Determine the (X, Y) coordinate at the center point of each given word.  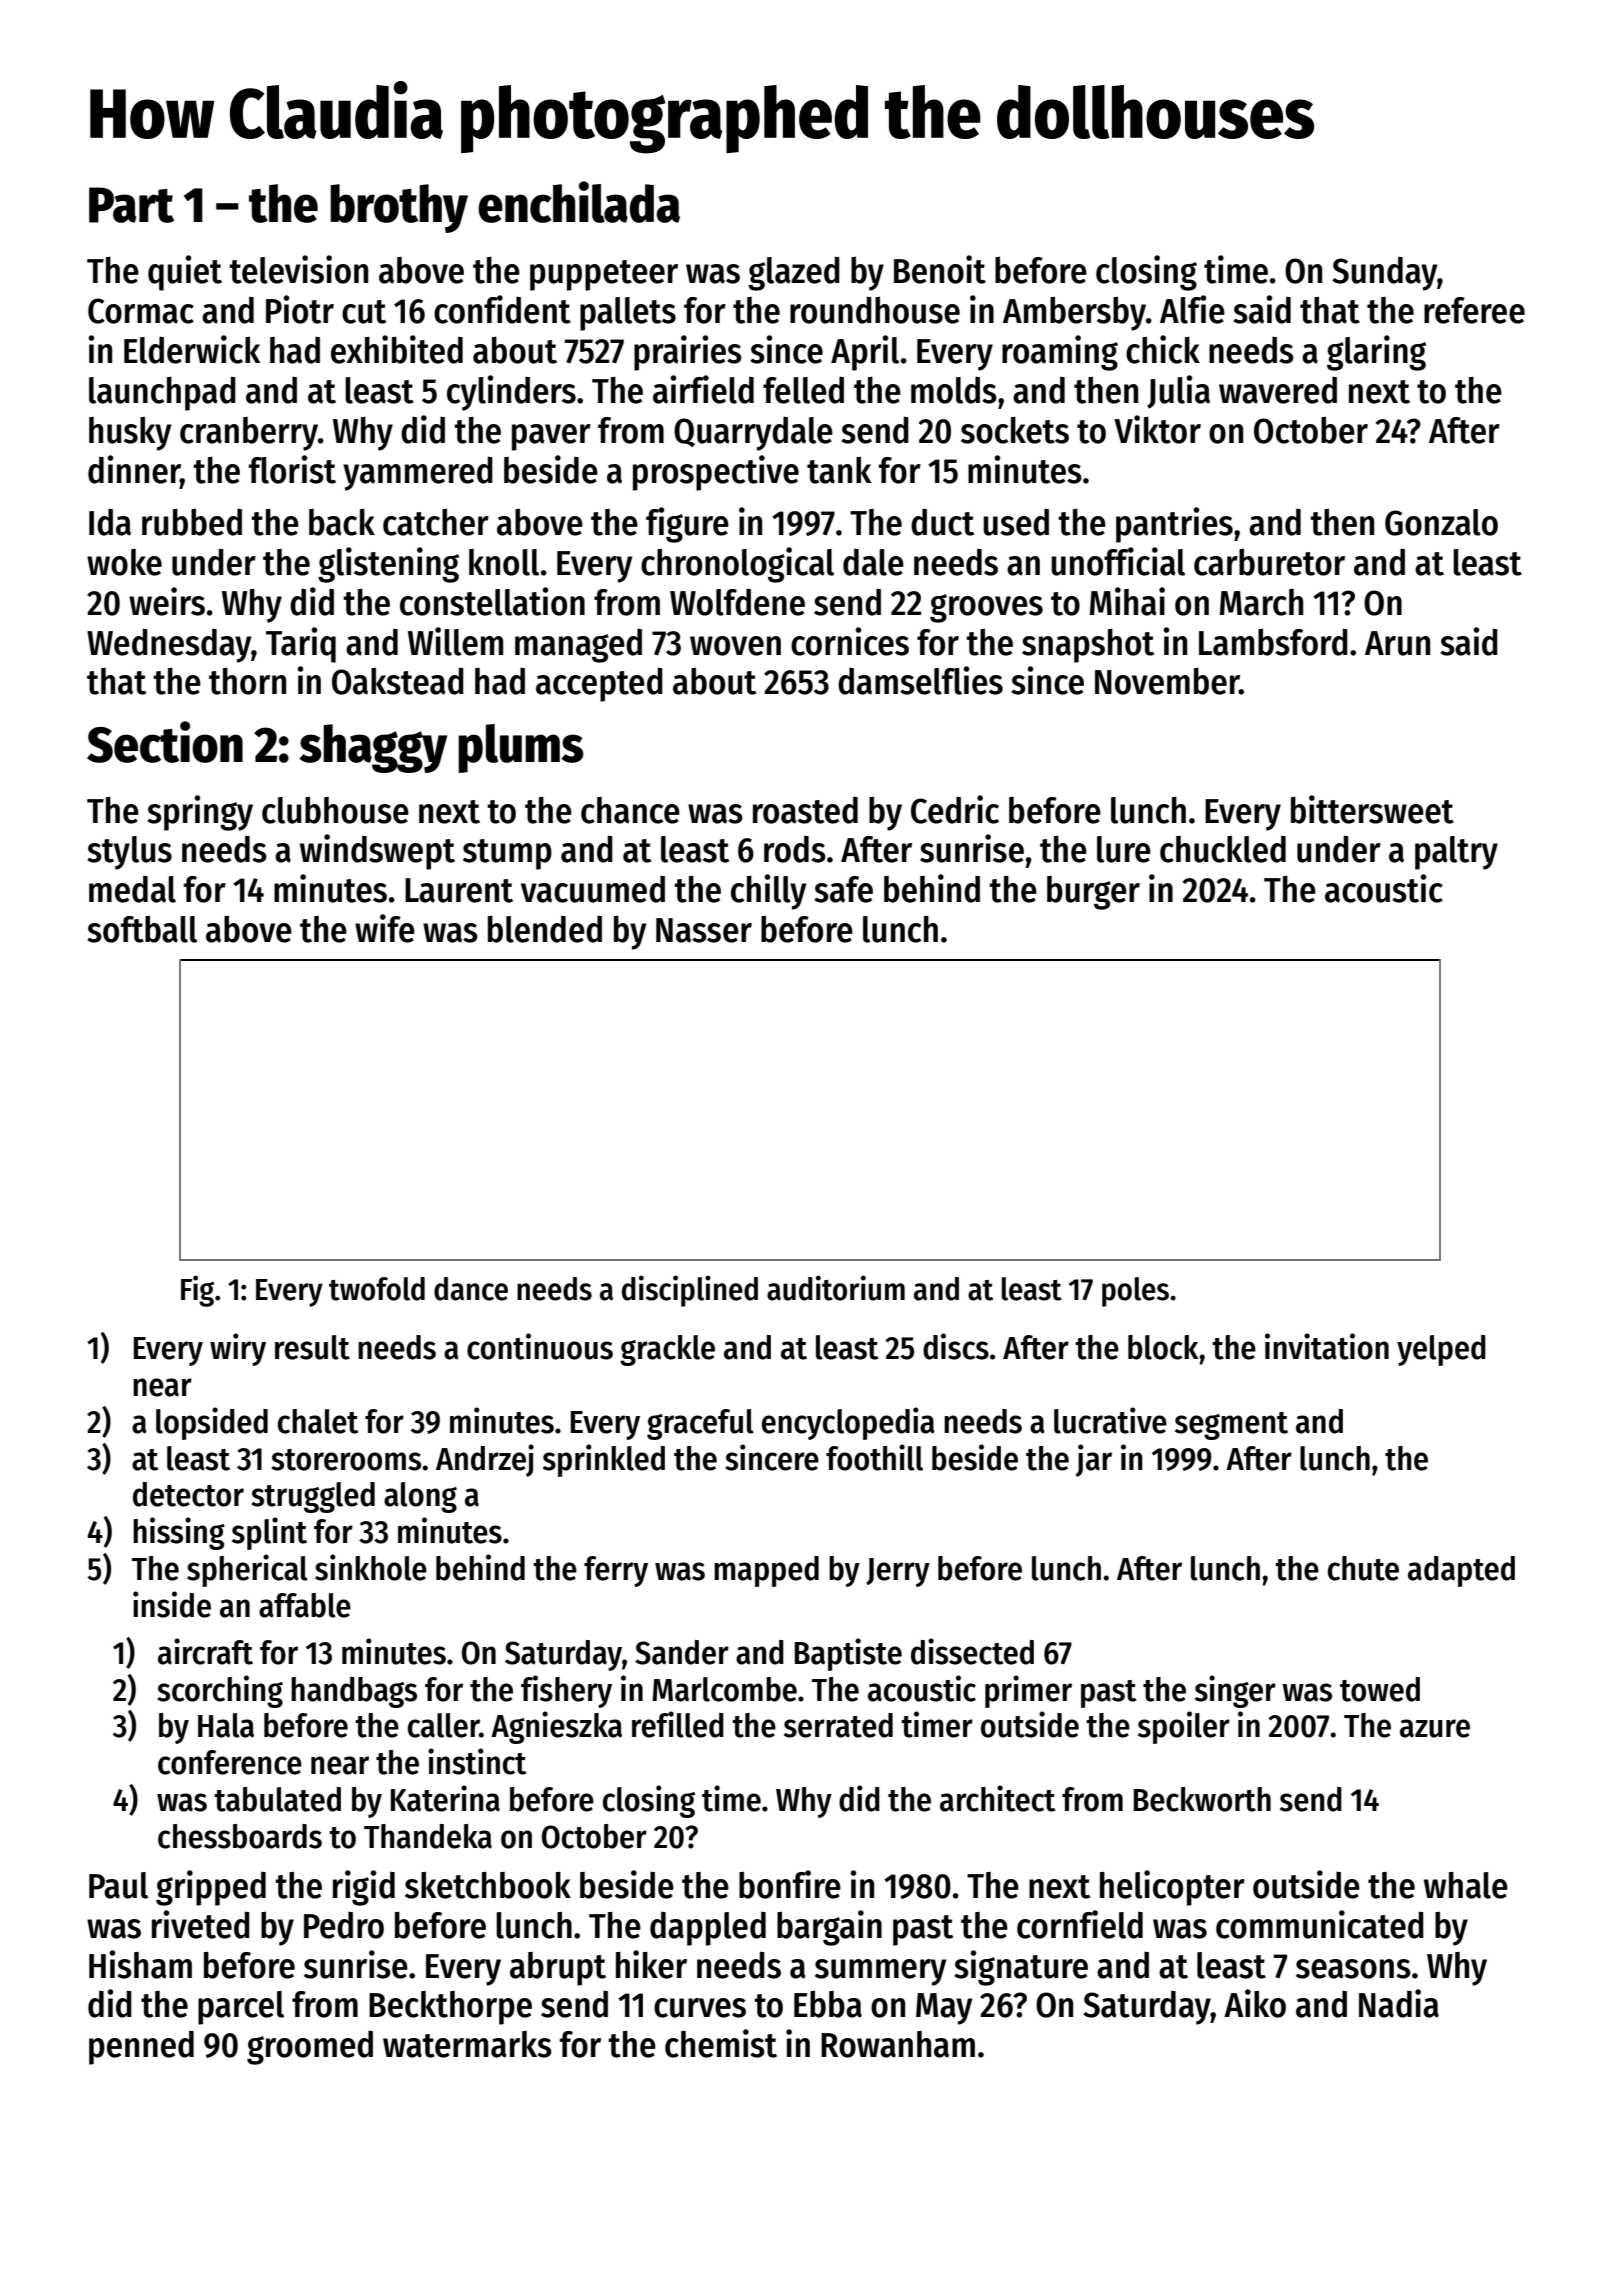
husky (130, 434)
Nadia (1399, 2003)
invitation (1327, 1346)
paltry (1456, 853)
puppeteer (604, 275)
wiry (238, 1349)
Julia (1178, 392)
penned (141, 2048)
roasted (805, 810)
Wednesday (169, 646)
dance (471, 1289)
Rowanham (898, 2044)
